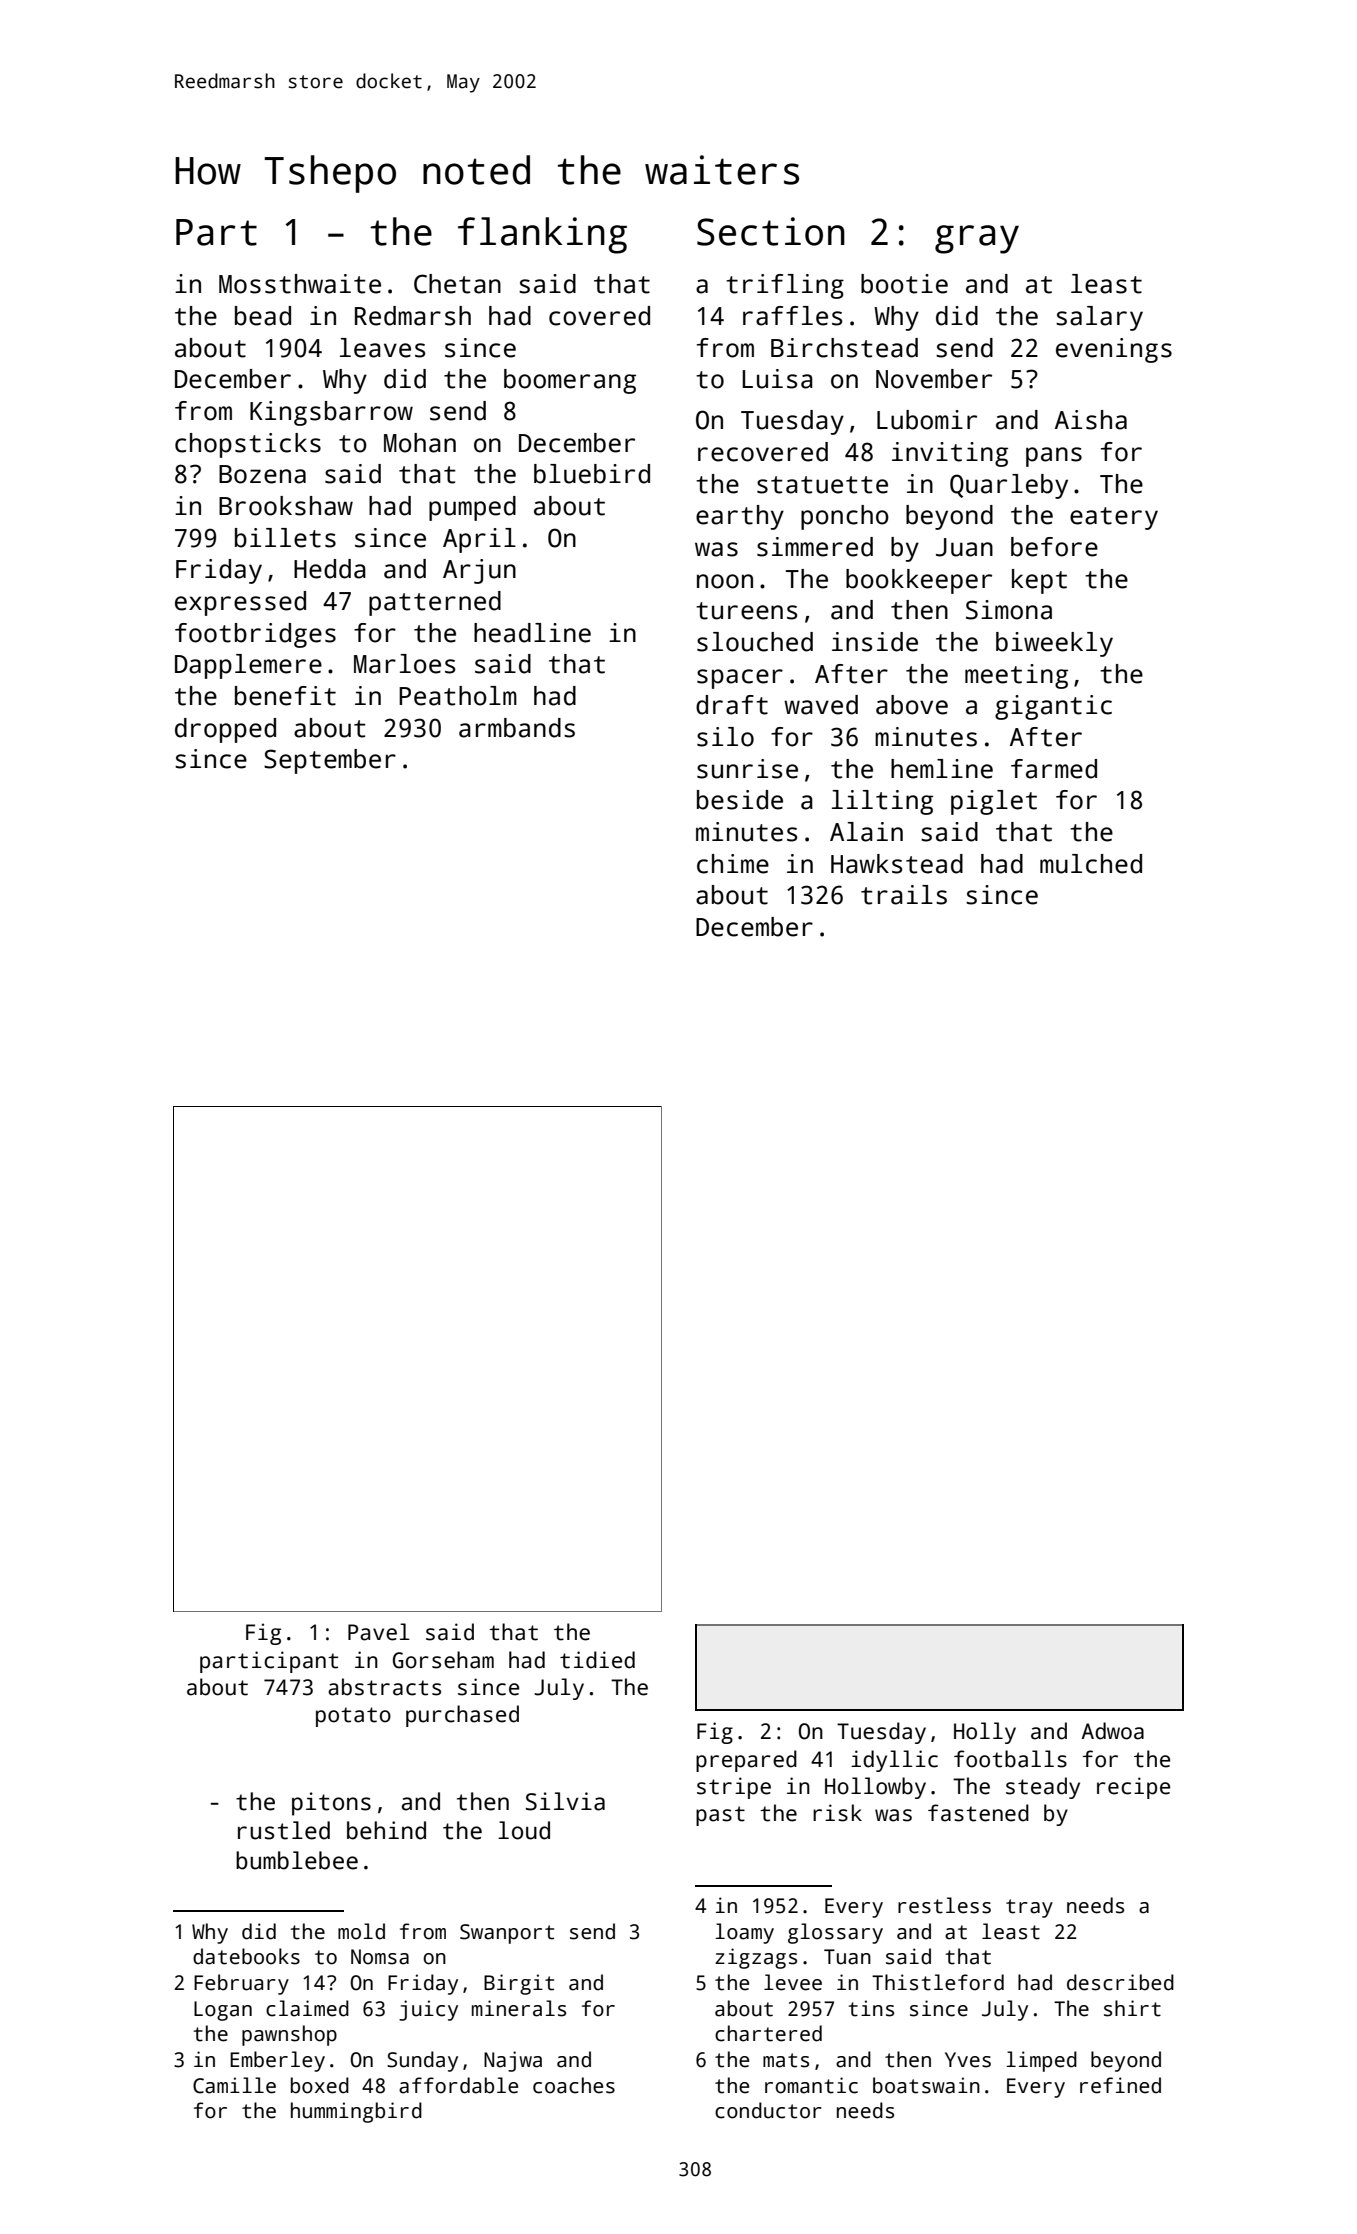 This screenshot has height=2234, width=1357. What do you see at coordinates (1054, 769) in the screenshot?
I see `farmed` at bounding box center [1054, 769].
